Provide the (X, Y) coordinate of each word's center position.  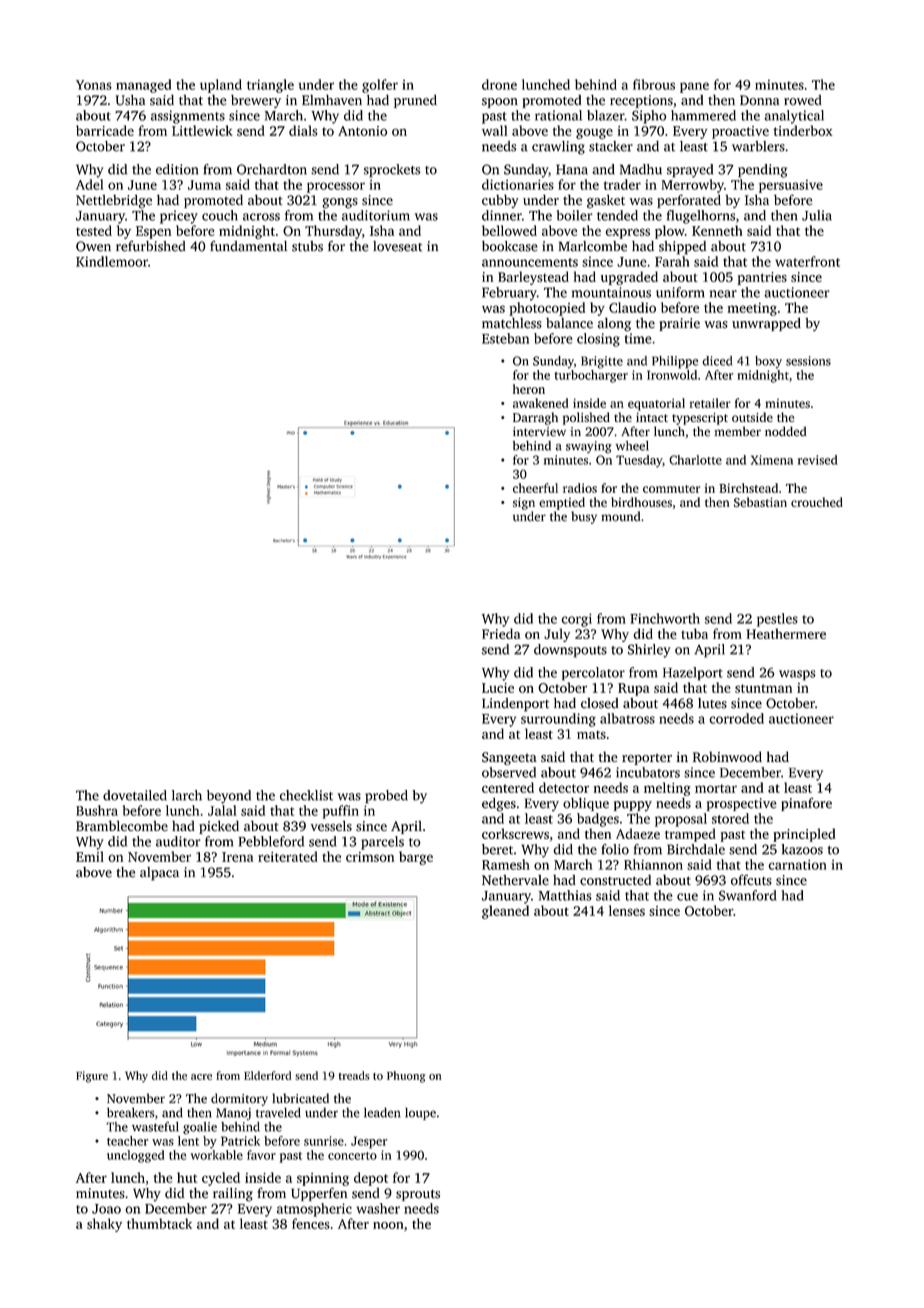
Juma (204, 185)
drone (499, 84)
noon (388, 1225)
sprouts (418, 1195)
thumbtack (159, 1223)
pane (694, 87)
